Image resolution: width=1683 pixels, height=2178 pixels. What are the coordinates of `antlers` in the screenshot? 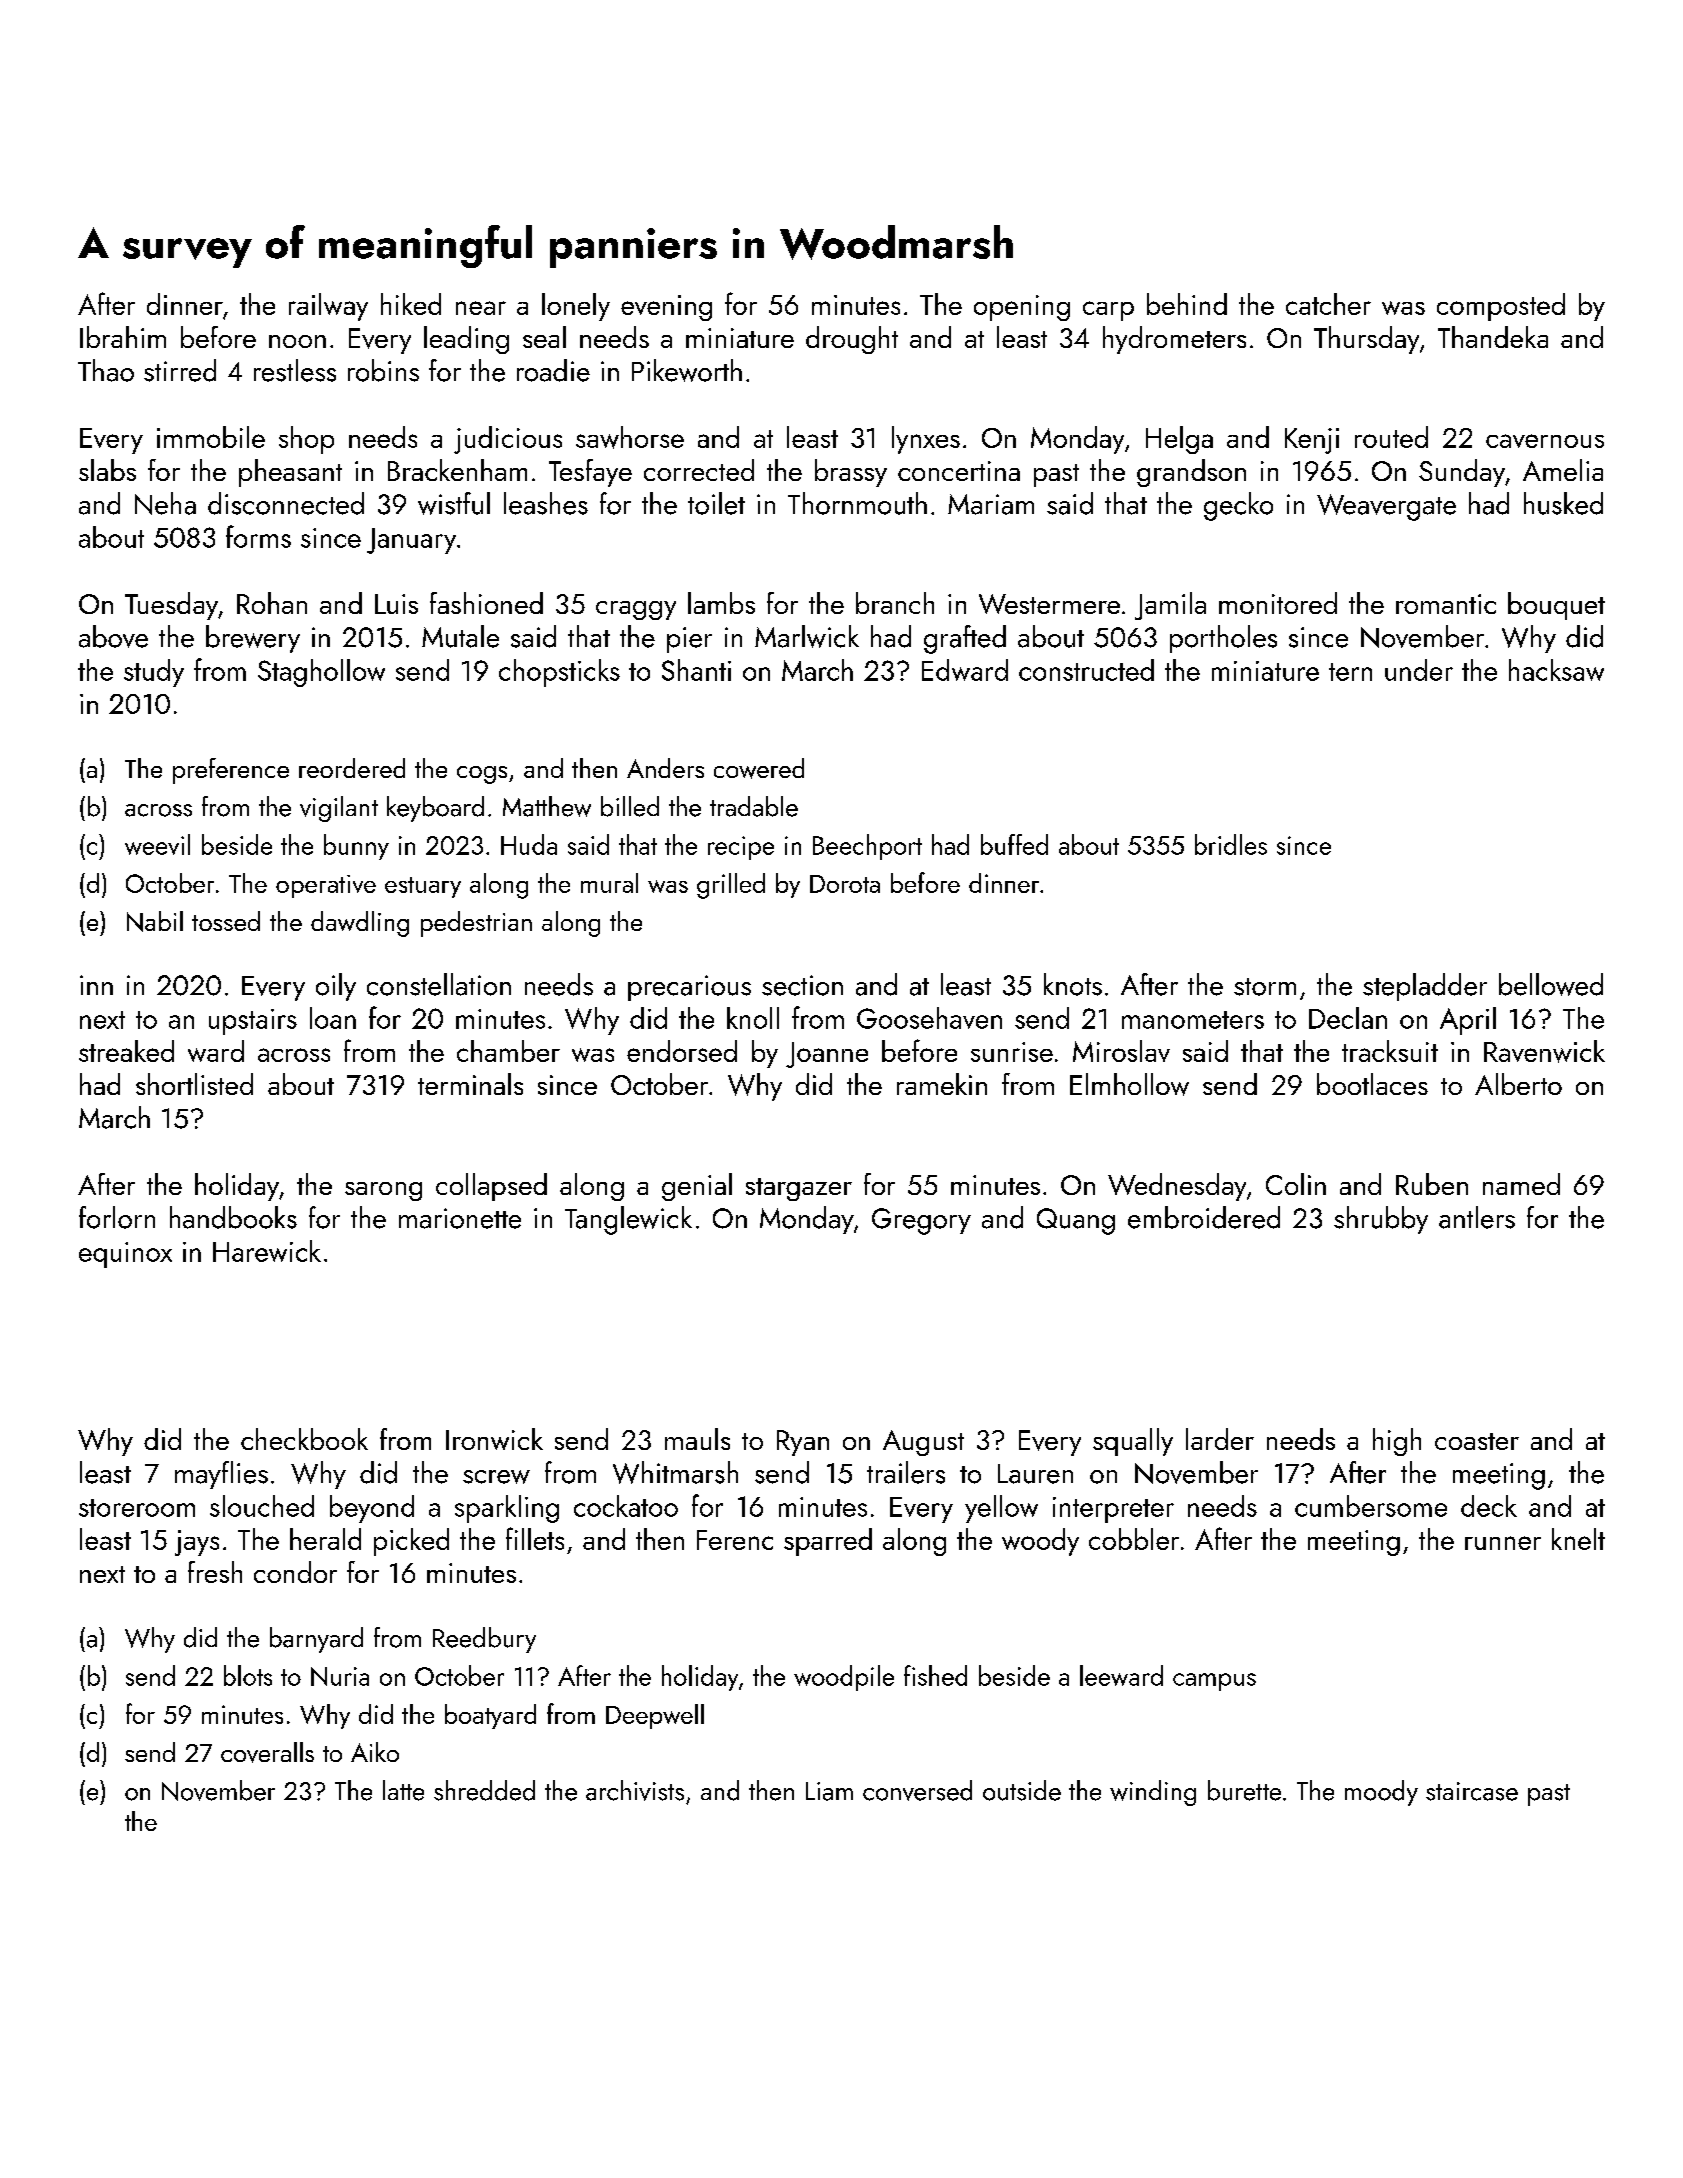 It's located at (1477, 1217).
